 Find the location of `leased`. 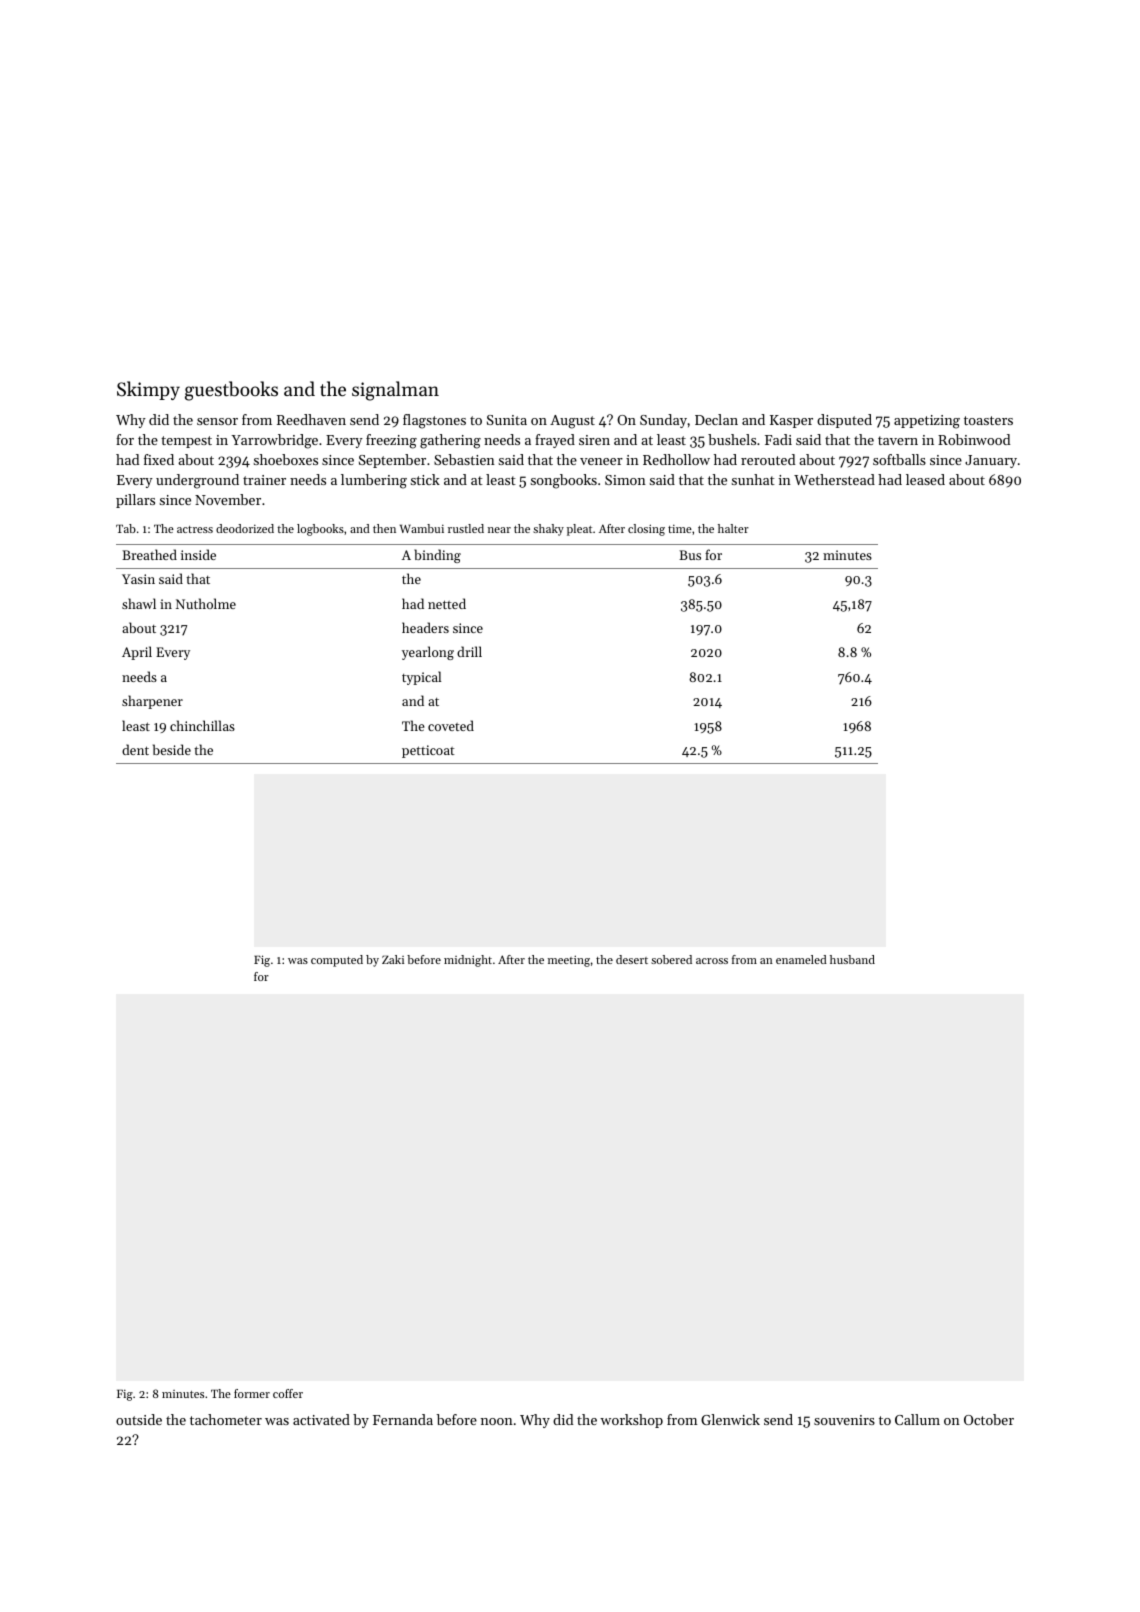

leased is located at coordinates (925, 479).
